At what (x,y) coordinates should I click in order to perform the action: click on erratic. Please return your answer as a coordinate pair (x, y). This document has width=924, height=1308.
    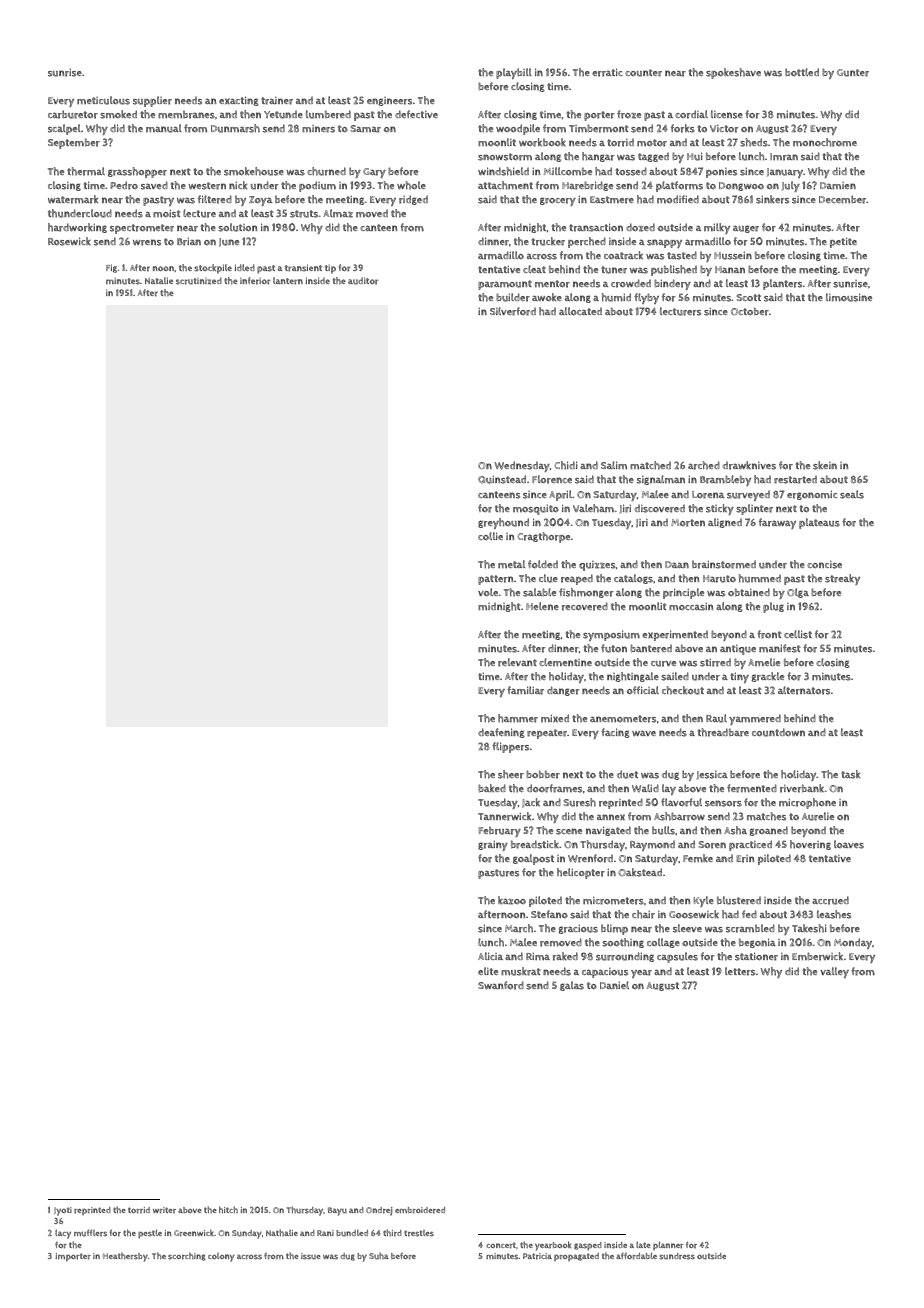
    Looking at the image, I should click on (607, 72).
